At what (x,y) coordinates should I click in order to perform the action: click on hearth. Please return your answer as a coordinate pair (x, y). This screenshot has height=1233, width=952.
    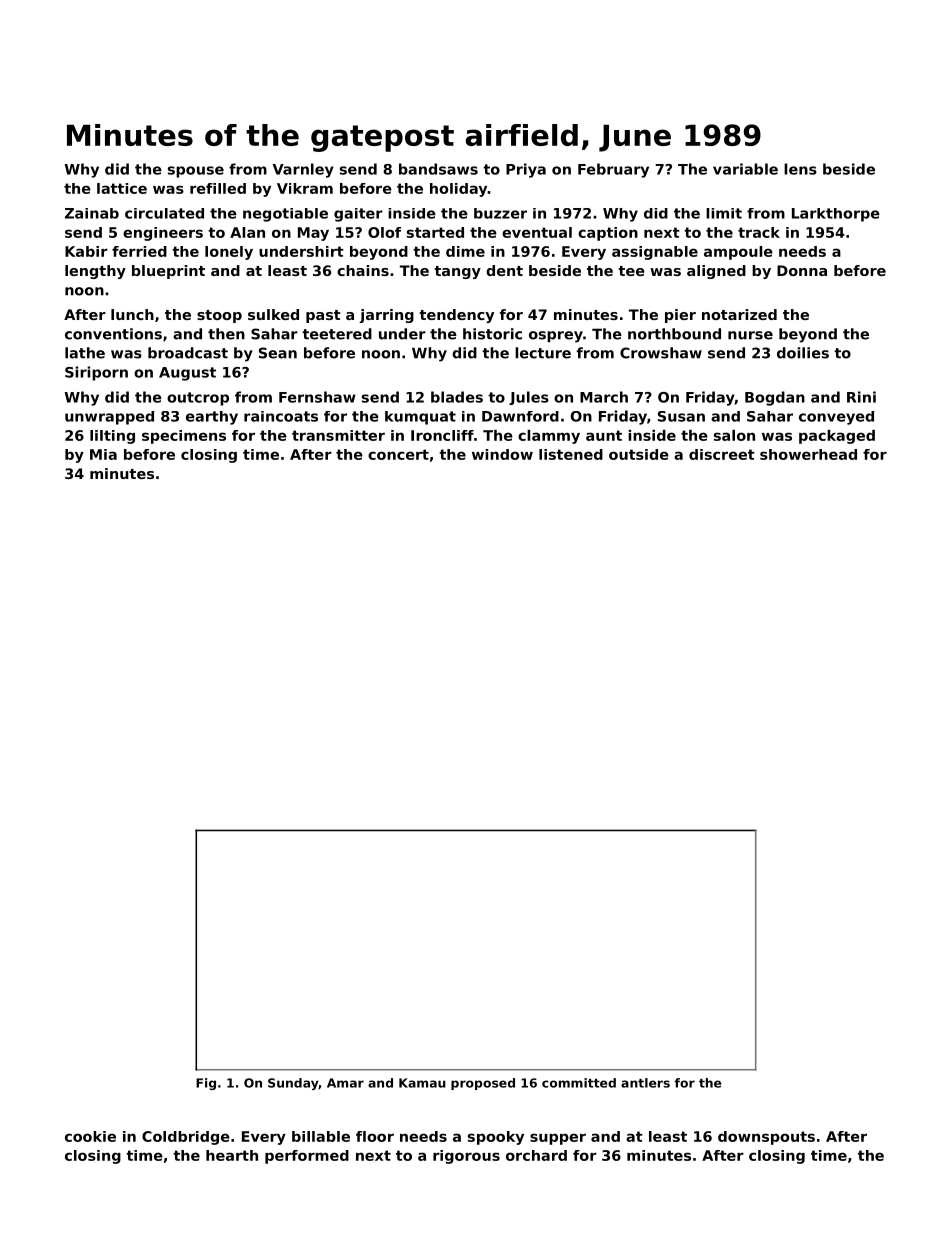
    Looking at the image, I should click on (232, 1155).
